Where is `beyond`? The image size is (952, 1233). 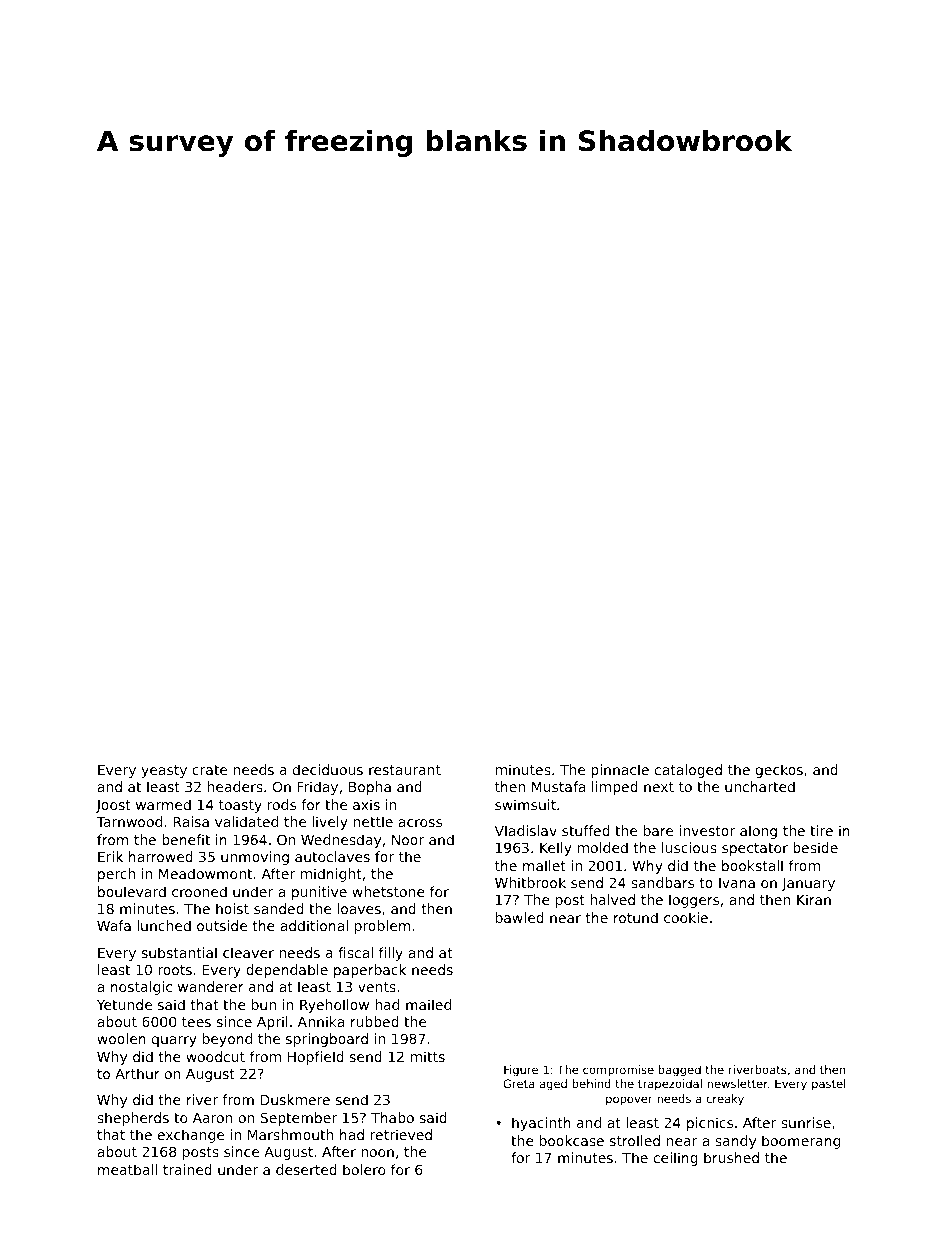
beyond is located at coordinates (227, 1040).
